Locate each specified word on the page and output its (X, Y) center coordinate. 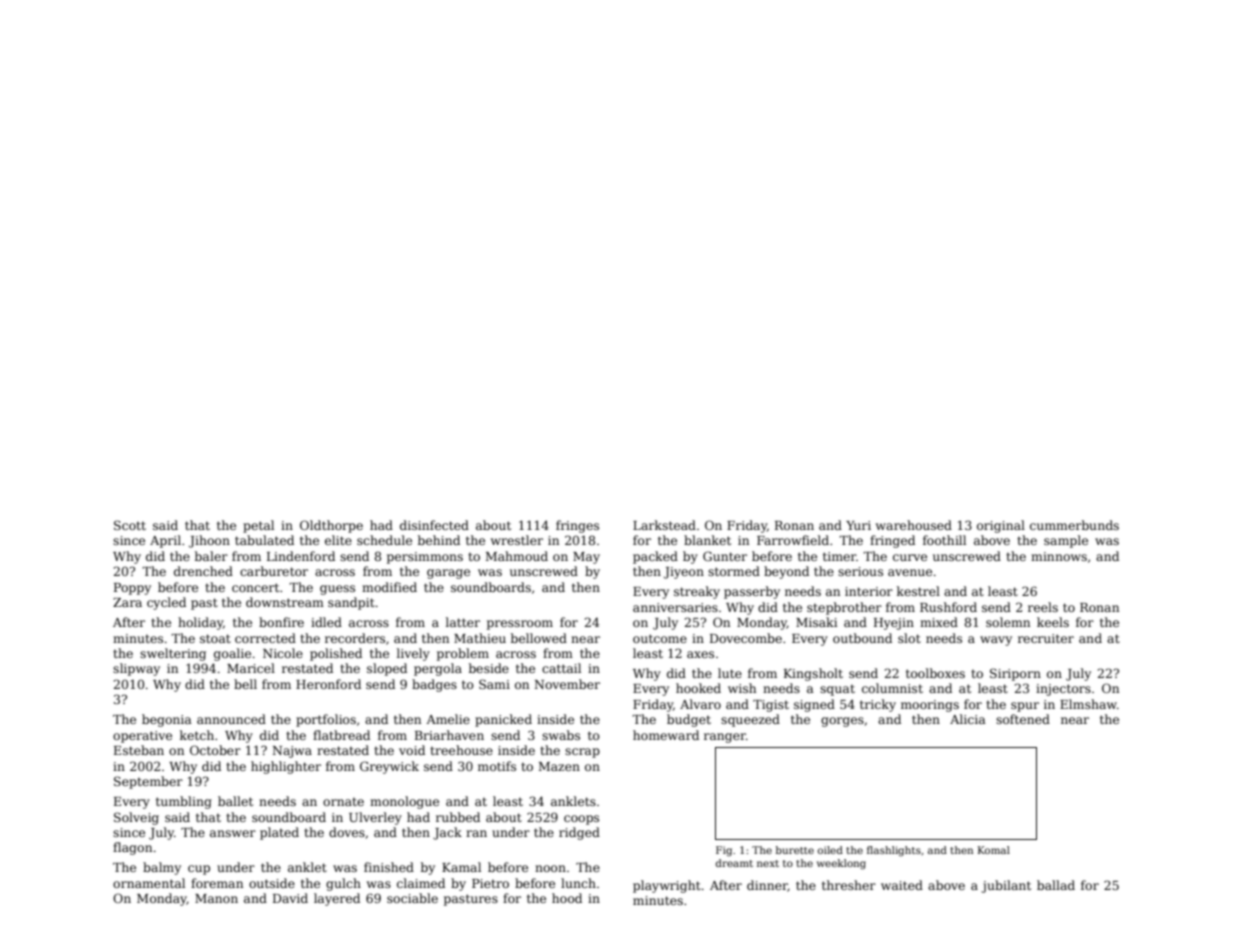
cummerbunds (1074, 525)
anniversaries (675, 607)
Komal (994, 850)
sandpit (351, 603)
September (148, 782)
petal (258, 526)
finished (389, 867)
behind (439, 540)
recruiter (1046, 638)
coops (581, 820)
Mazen (559, 766)
